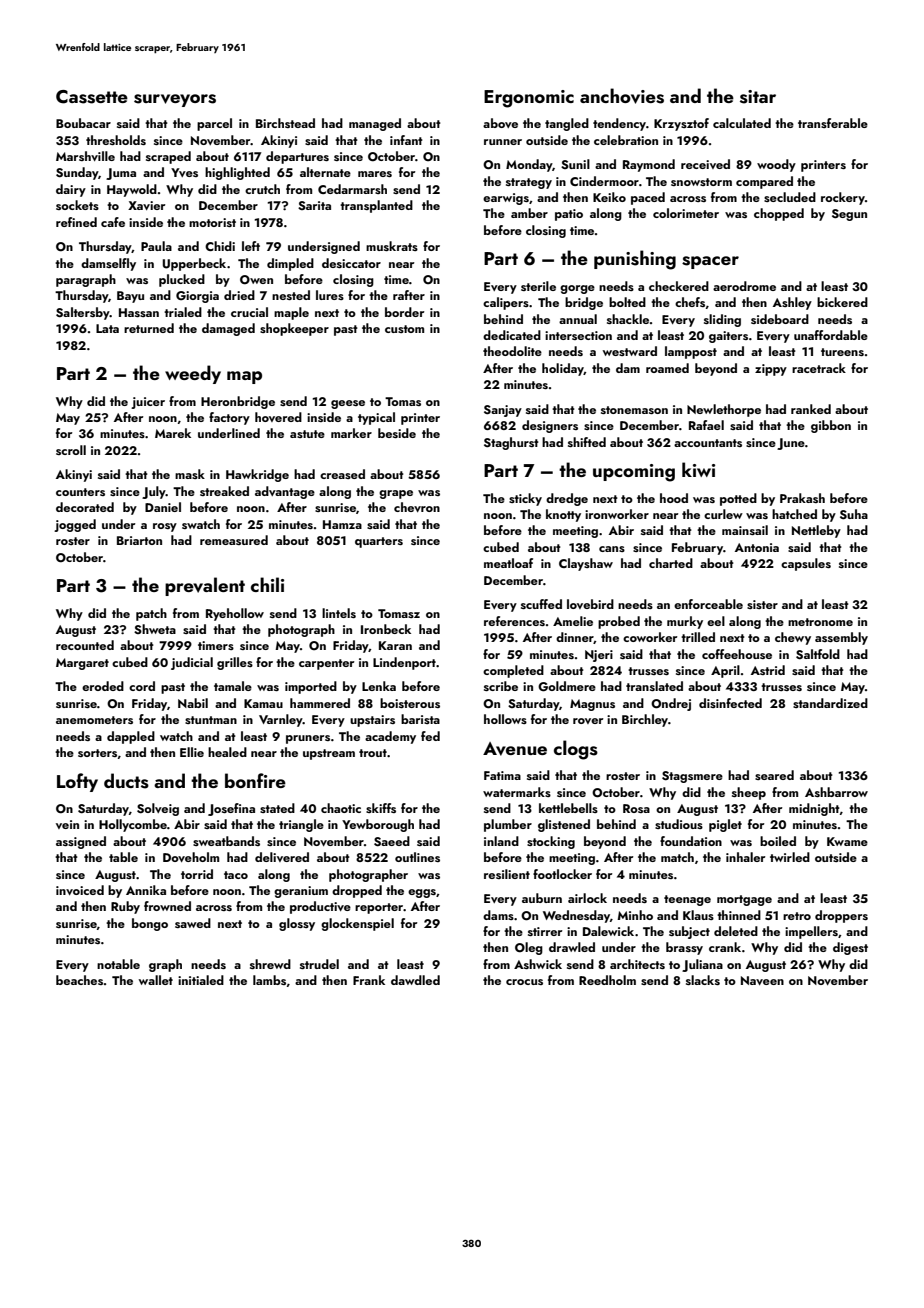 Image resolution: width=924 pixels, height=1308 pixels. What do you see at coordinates (833, 123) in the page?
I see `transferable` at bounding box center [833, 123].
